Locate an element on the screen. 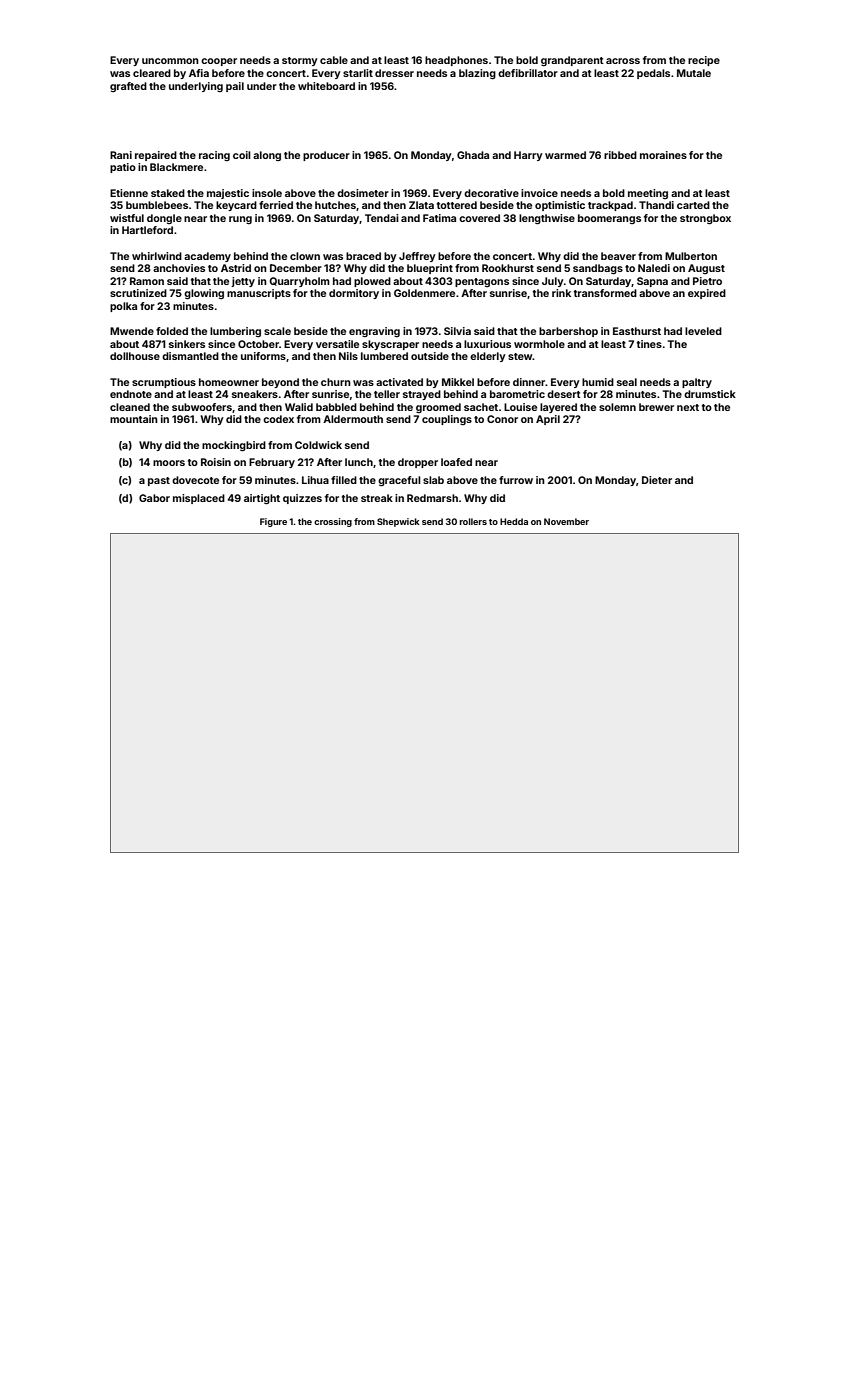 The height and width of the screenshot is (1400, 849). Naledi is located at coordinates (654, 268).
